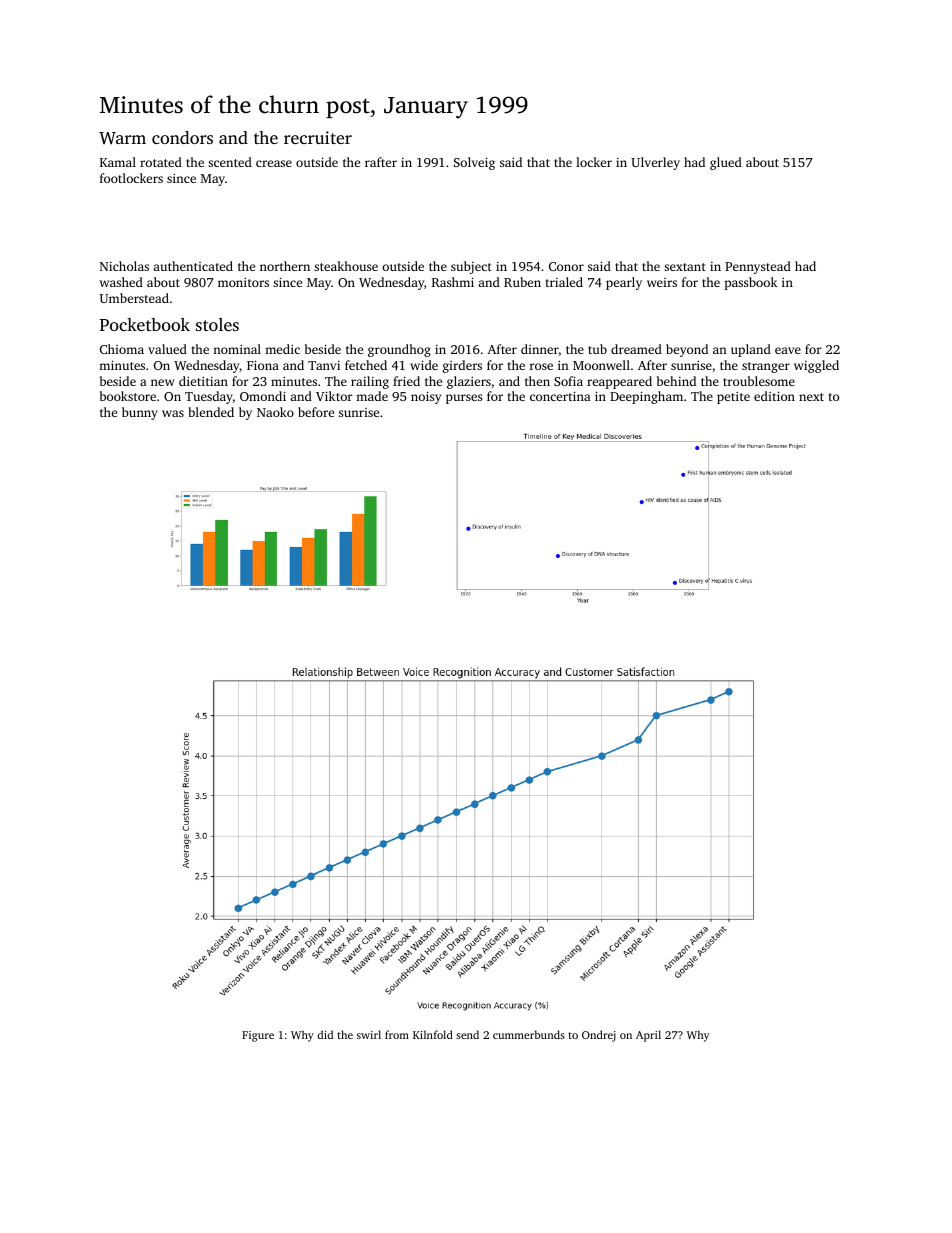  I want to click on glued, so click(726, 163).
